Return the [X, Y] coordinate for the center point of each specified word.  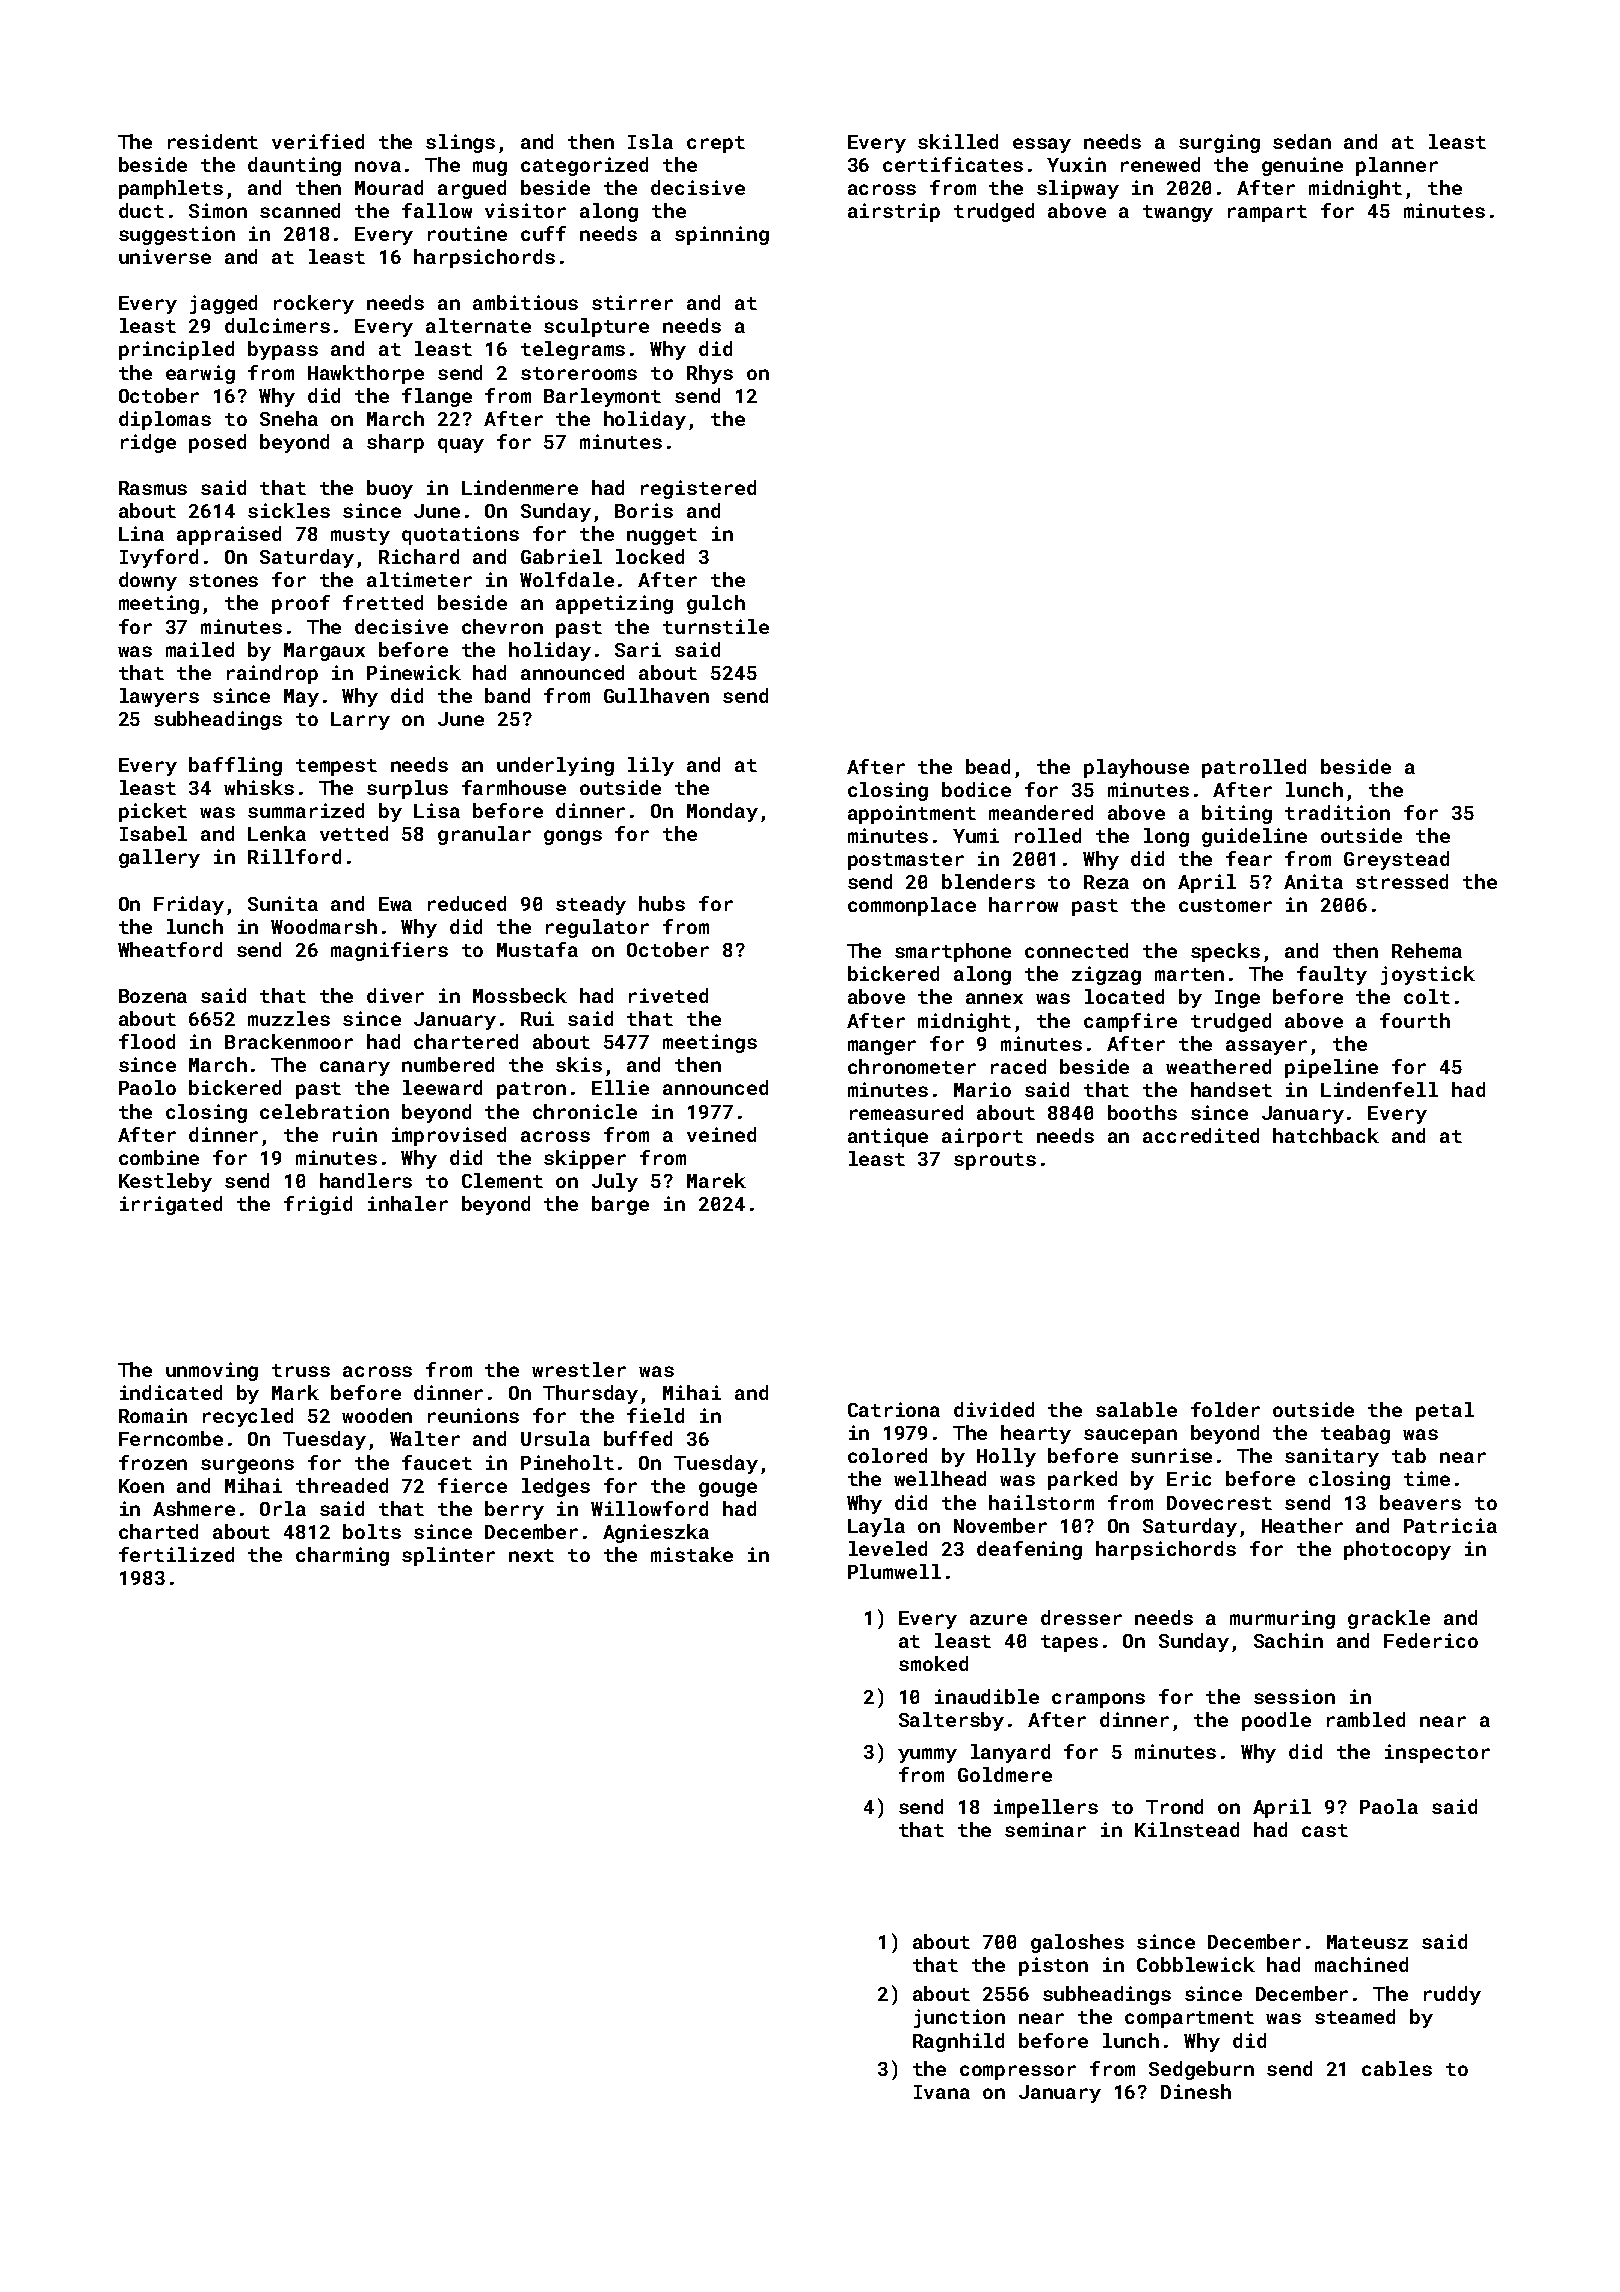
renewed [1160, 164]
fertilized [176, 1554]
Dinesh [1196, 2091]
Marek [716, 1180]
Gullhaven [656, 695]
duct [141, 210]
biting [1237, 814]
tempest [336, 767]
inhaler [408, 1203]
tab [1409, 1455]
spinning [722, 235]
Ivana [942, 2092]
